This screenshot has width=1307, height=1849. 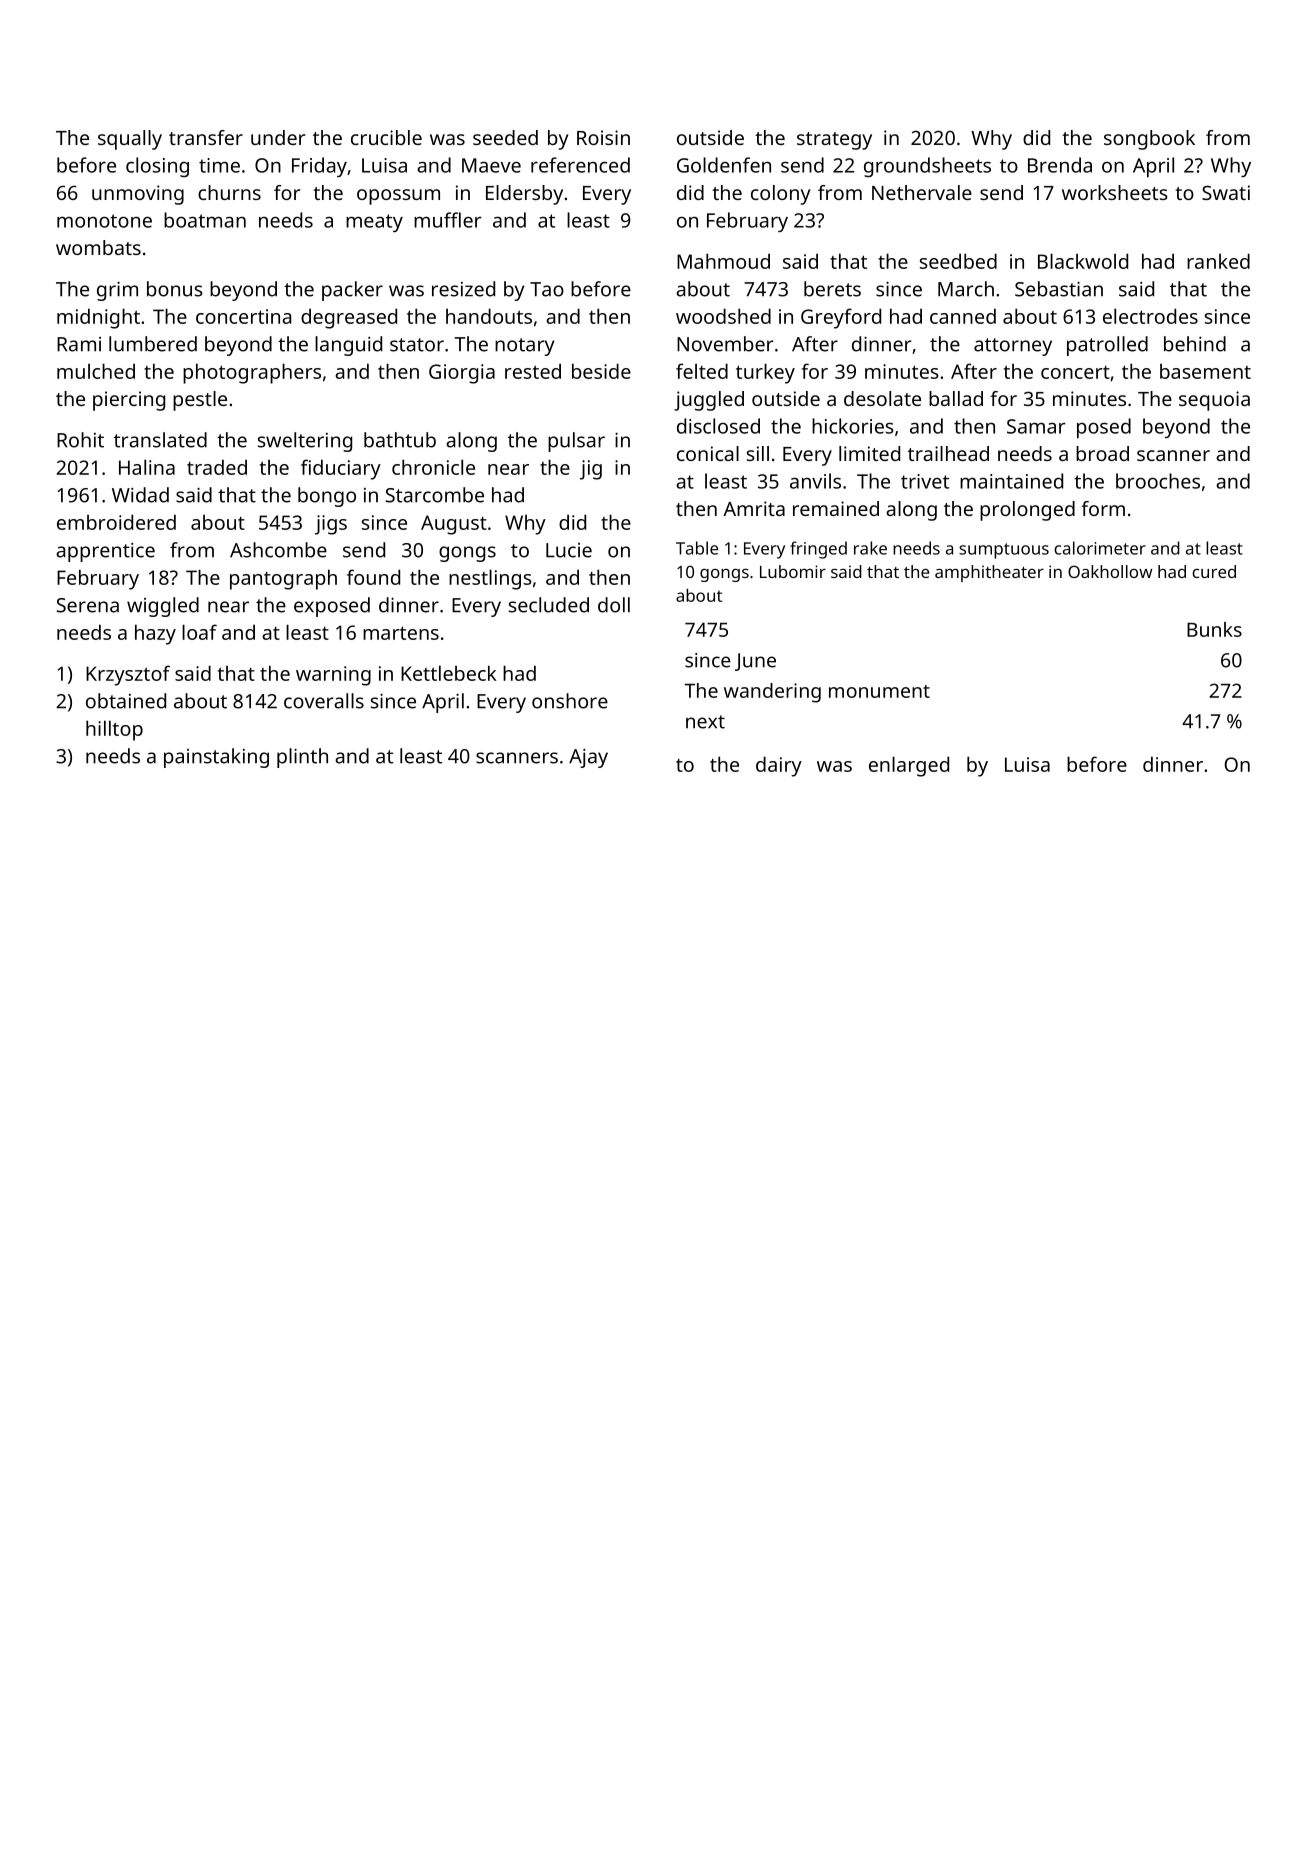 I want to click on June, so click(x=755, y=662).
